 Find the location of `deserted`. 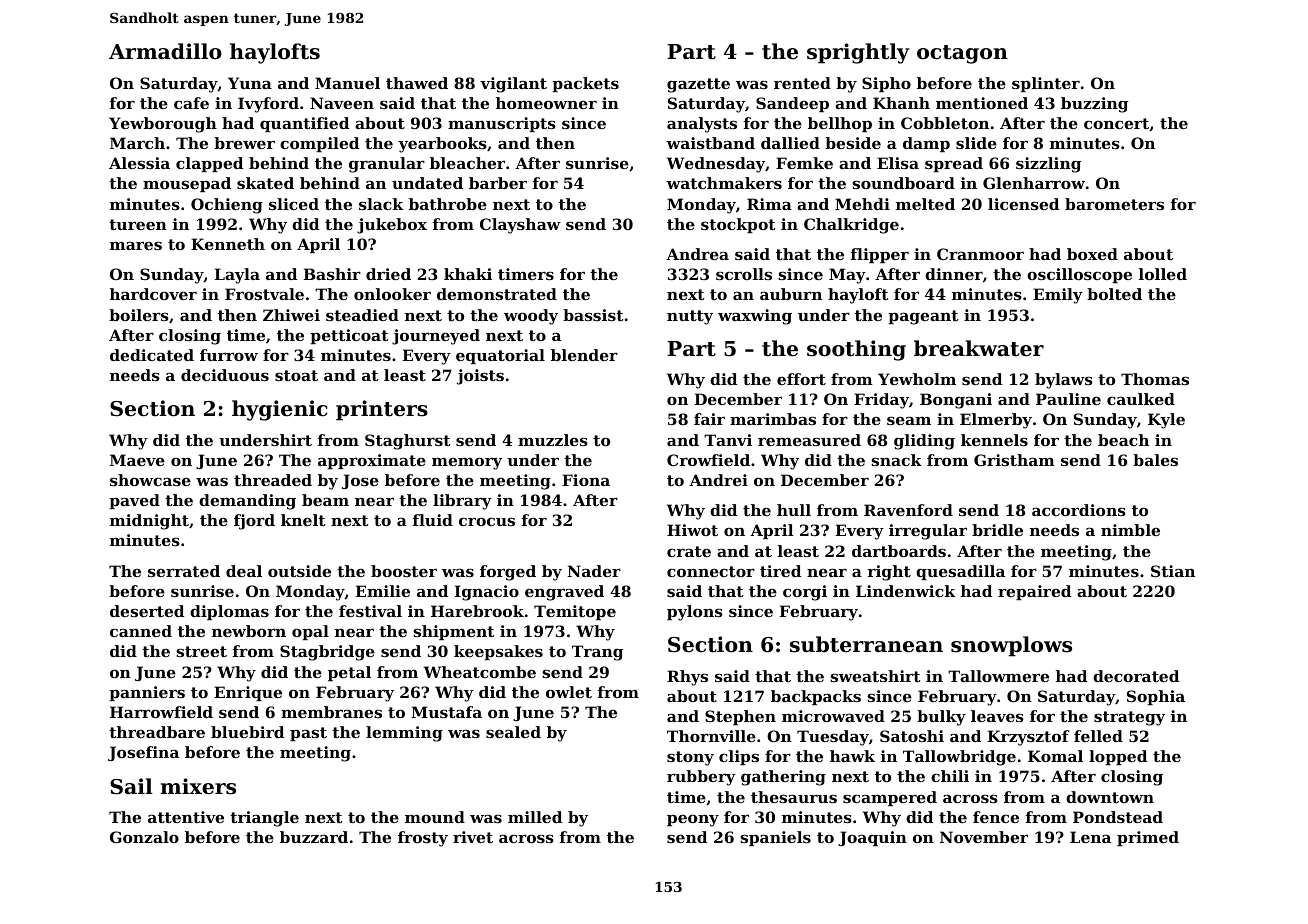

deserted is located at coordinates (147, 611).
